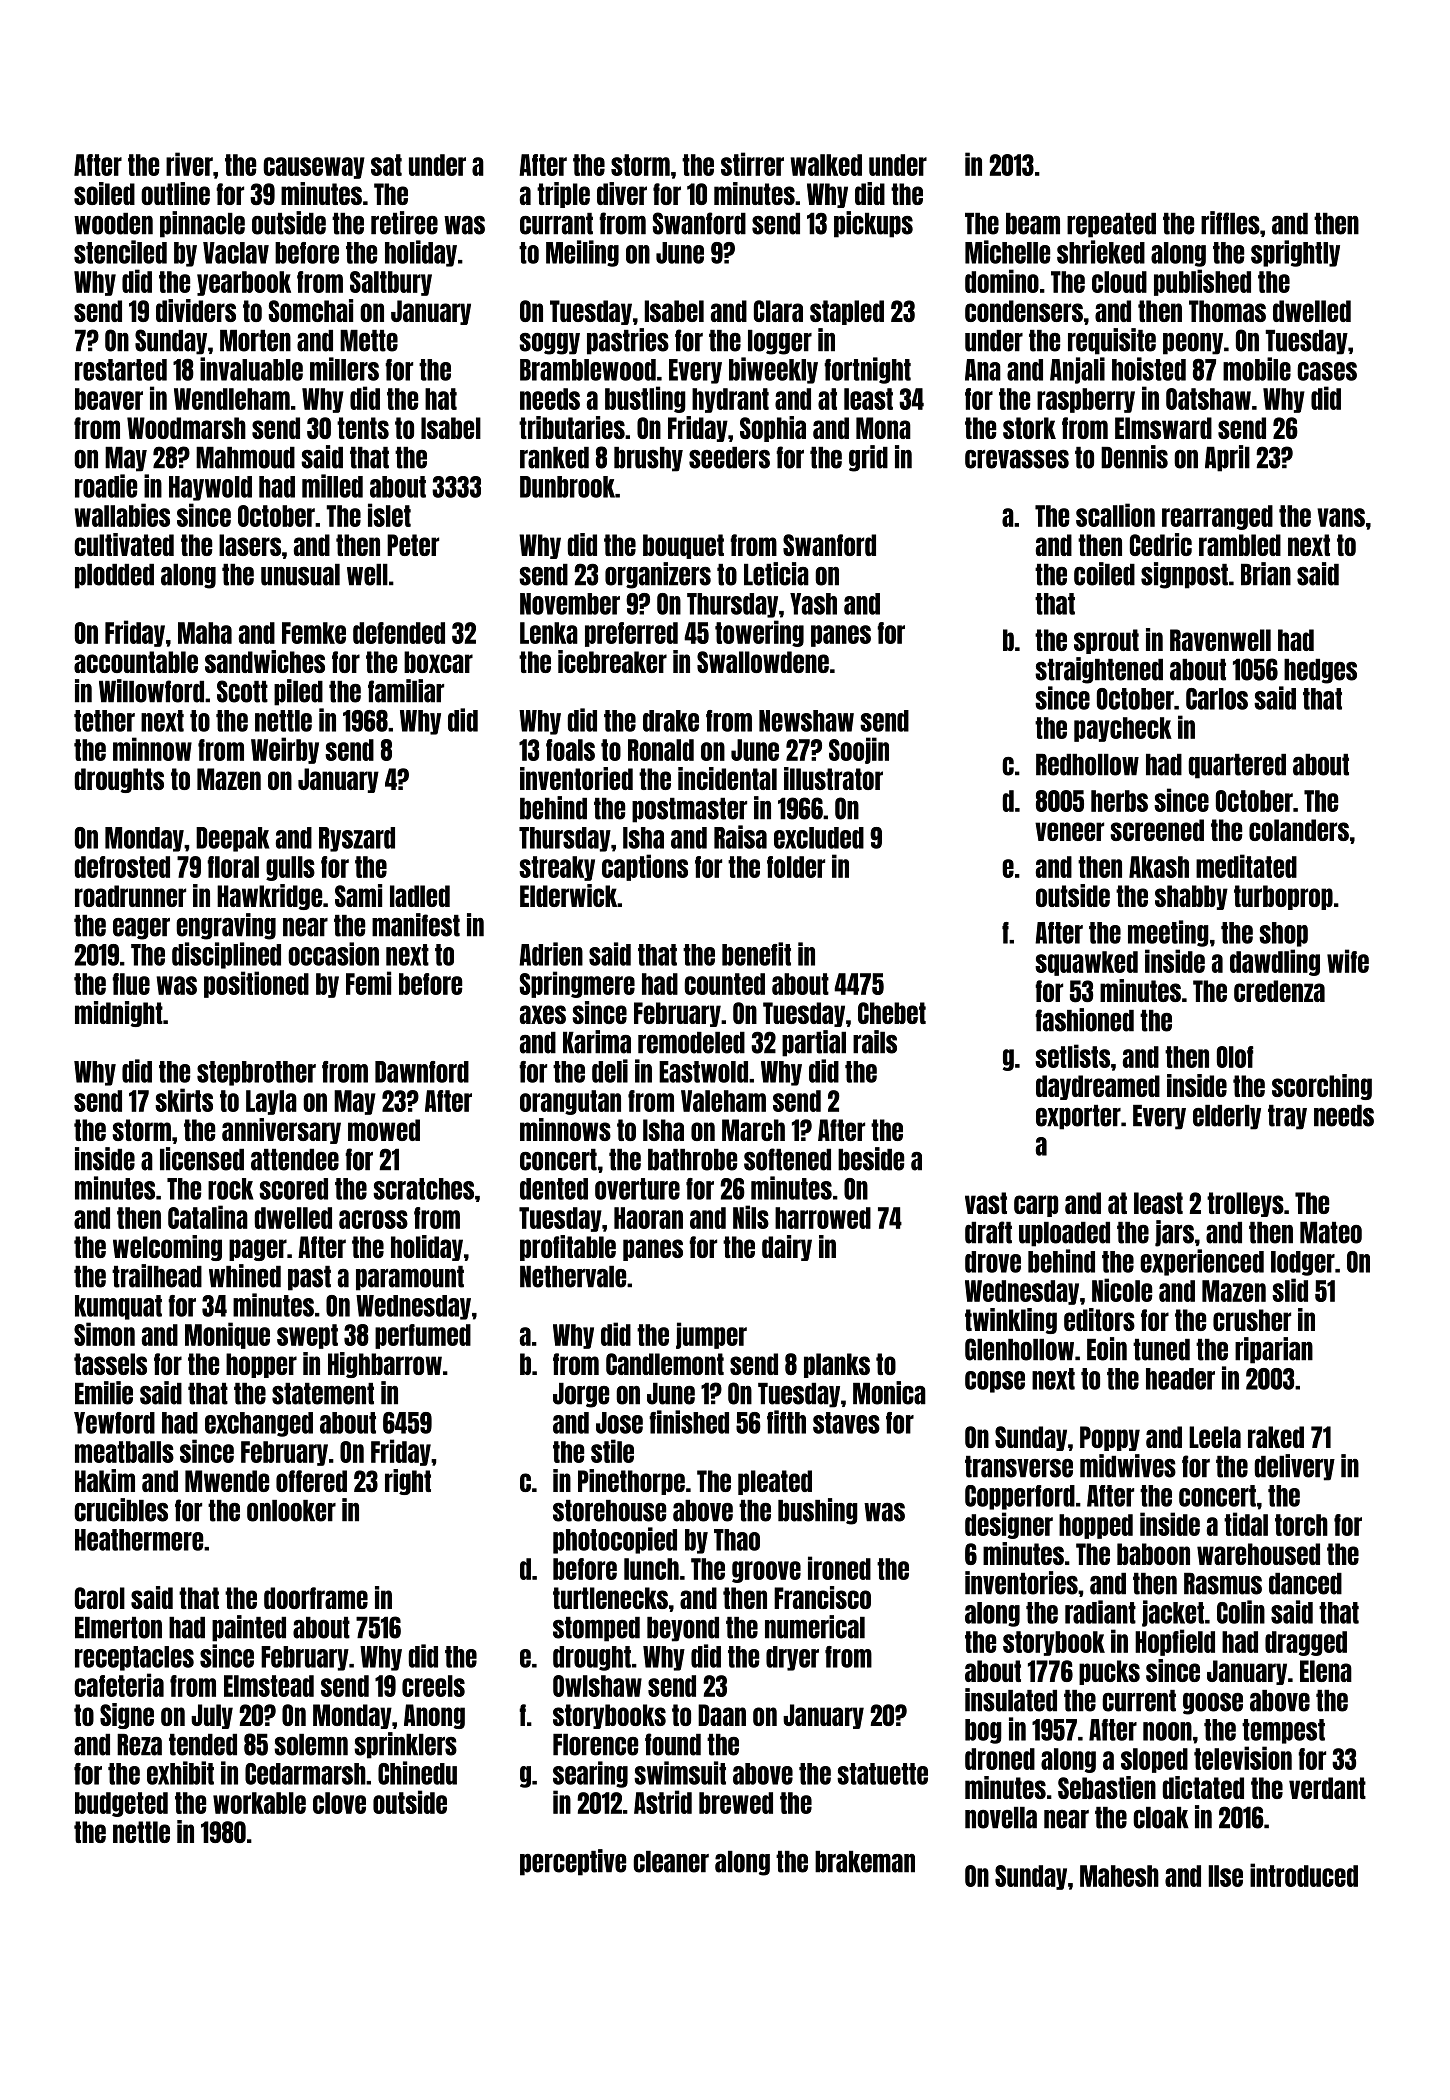 The height and width of the screenshot is (2100, 1450). What do you see at coordinates (1331, 1233) in the screenshot?
I see `Mateo` at bounding box center [1331, 1233].
